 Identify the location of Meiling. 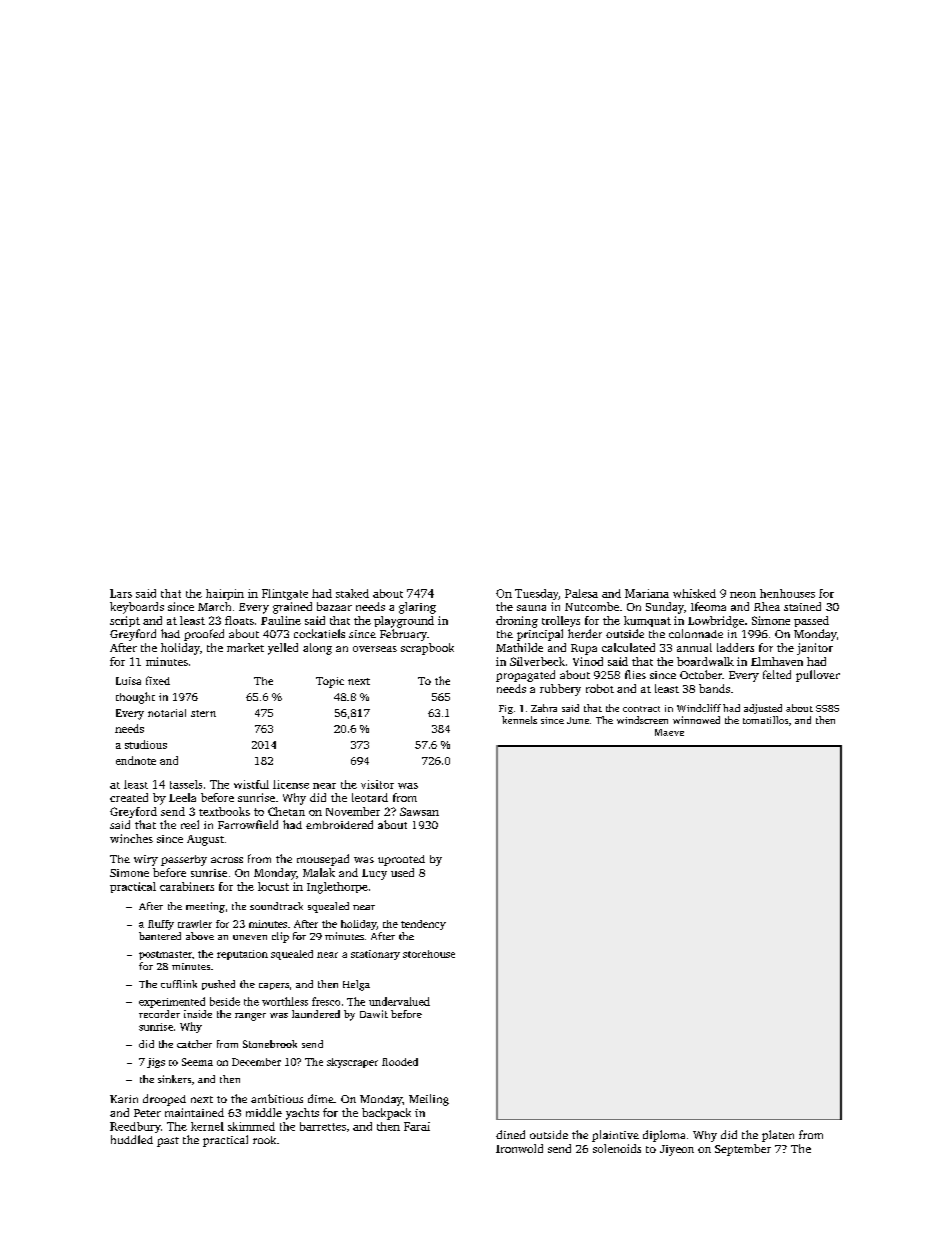
(429, 1100).
